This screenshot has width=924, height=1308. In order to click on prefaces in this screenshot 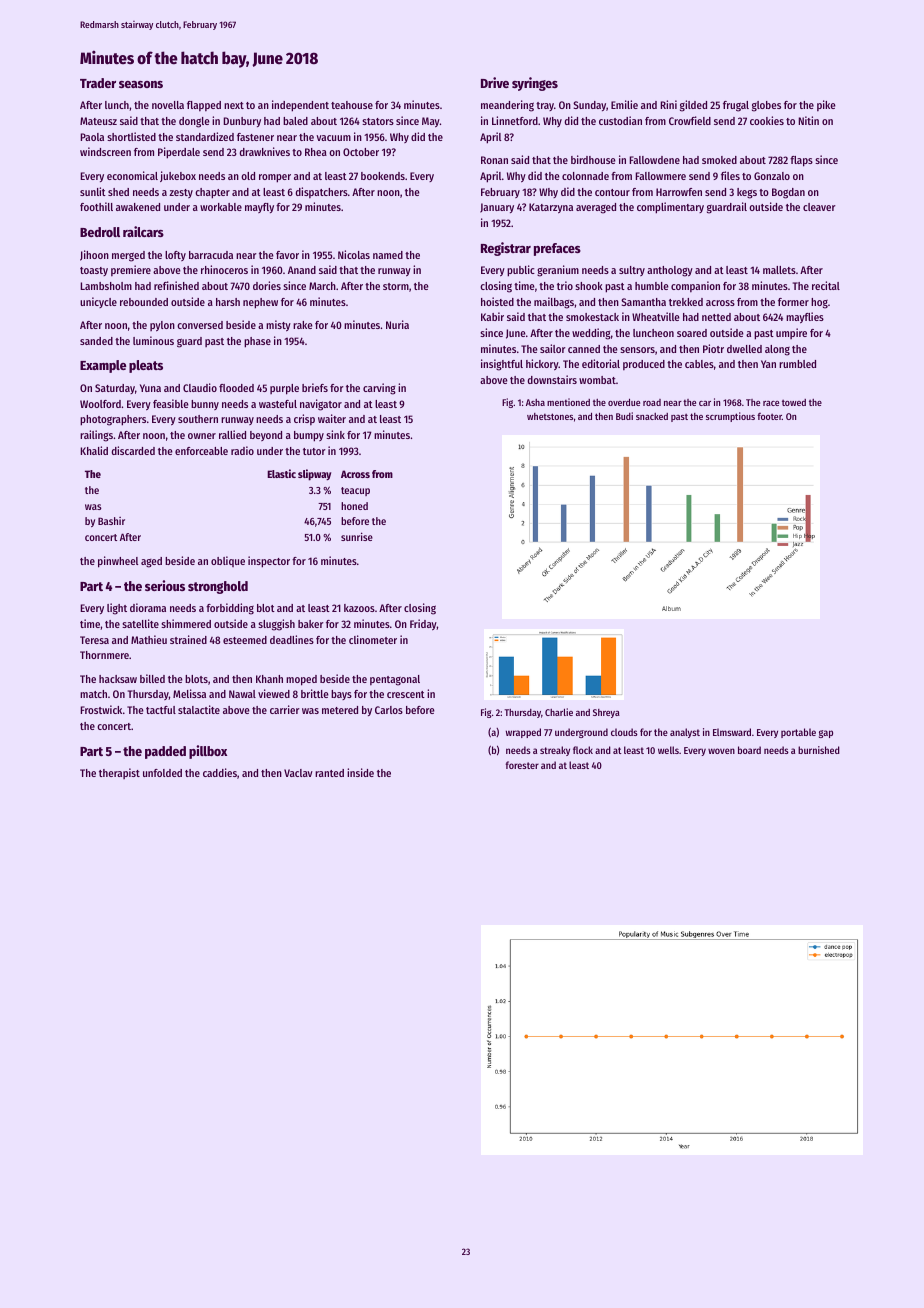, I will do `click(557, 249)`.
